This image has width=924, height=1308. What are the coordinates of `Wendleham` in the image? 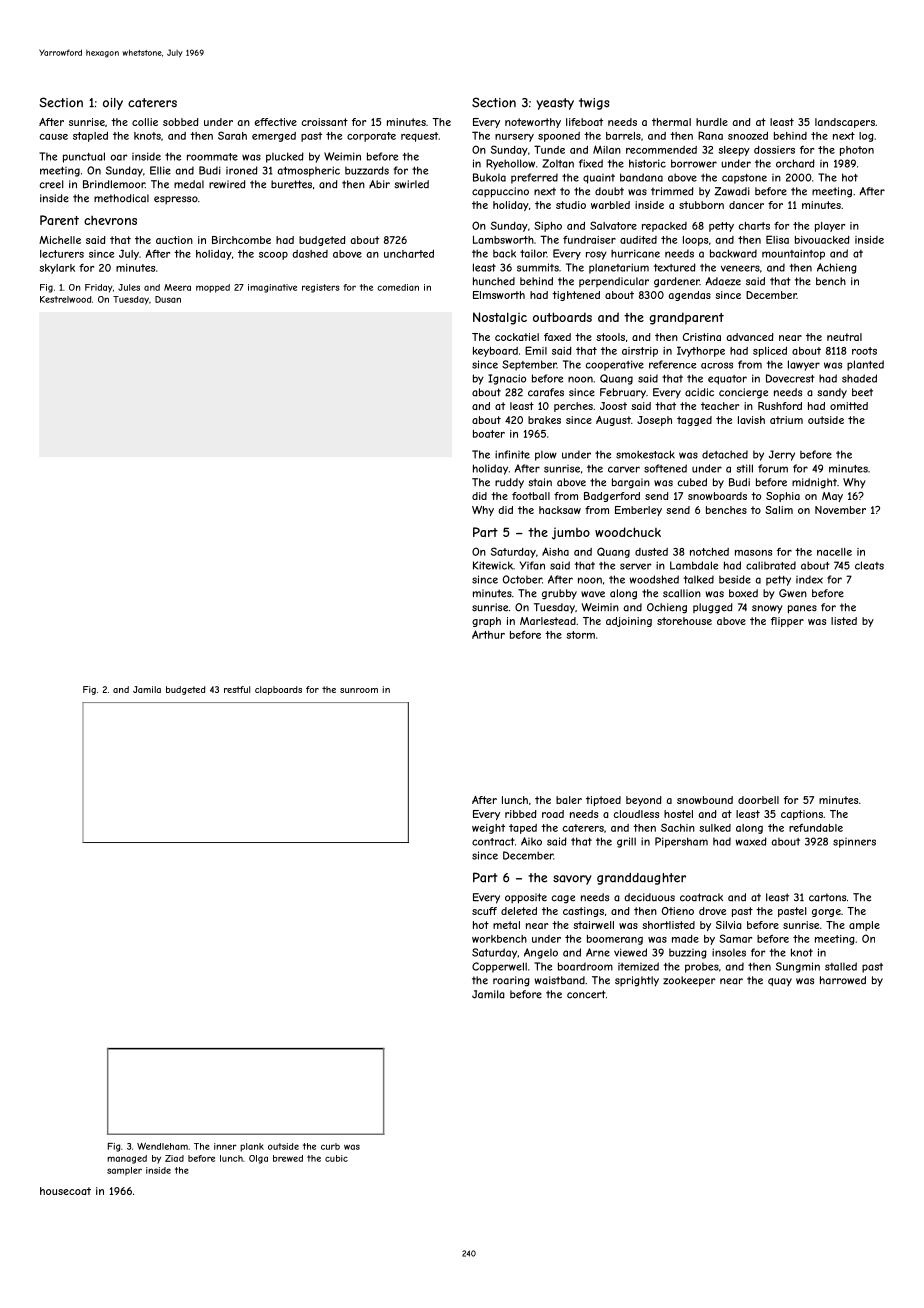 It's located at (162, 1146).
